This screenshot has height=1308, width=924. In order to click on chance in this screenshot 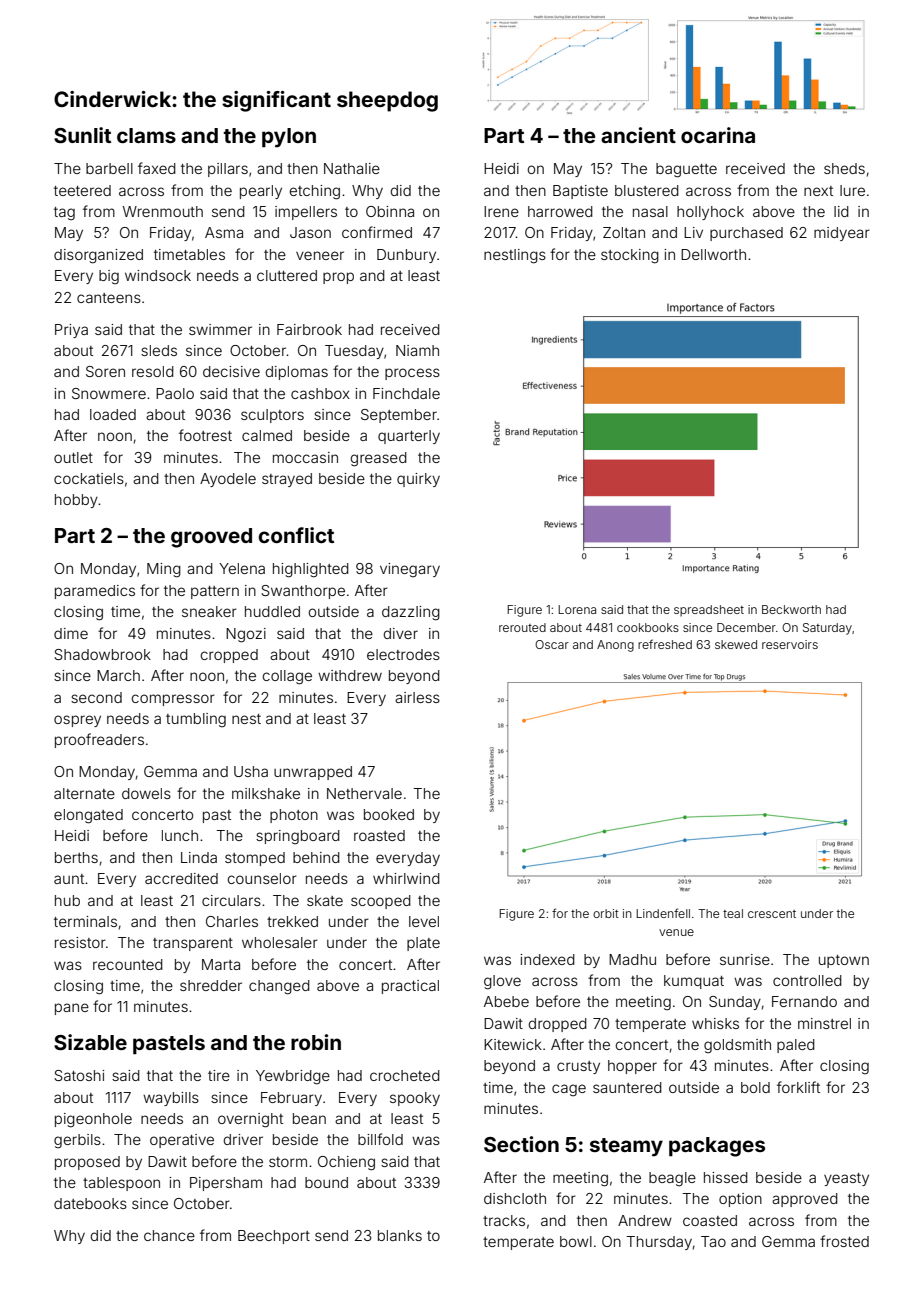, I will do `click(169, 1235)`.
